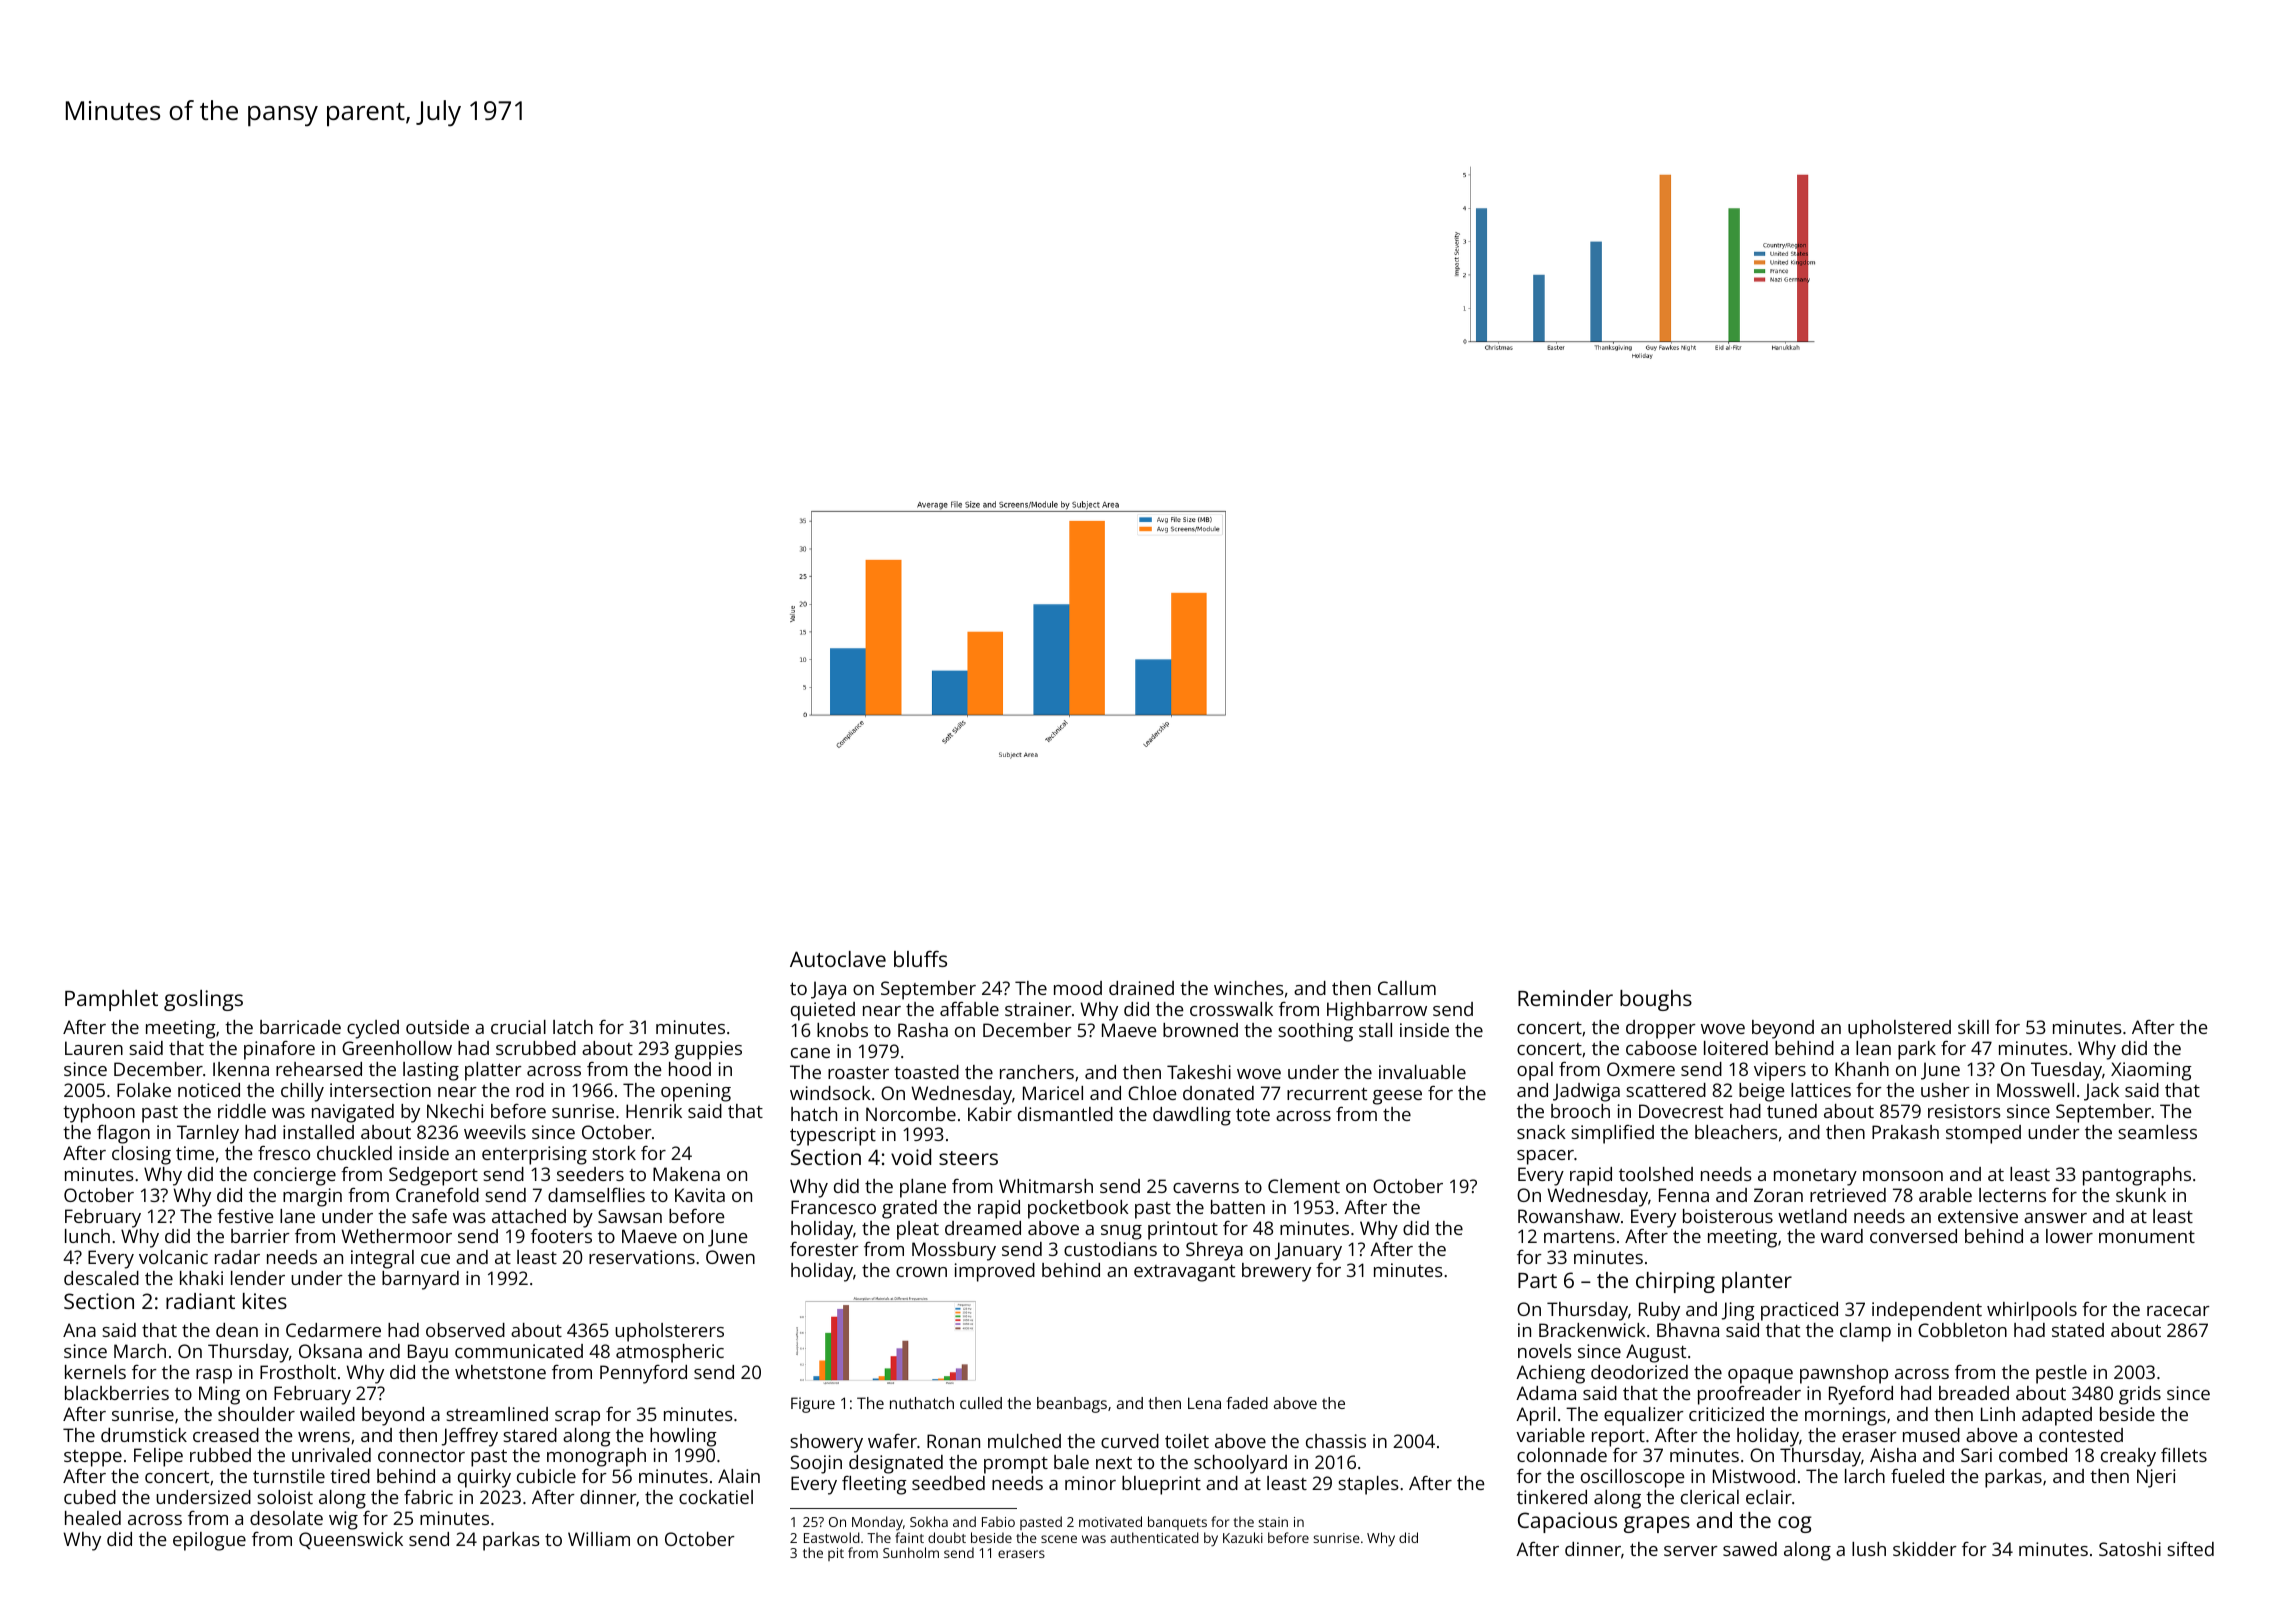 The height and width of the page is (1614, 2282). What do you see at coordinates (1656, 1000) in the page?
I see `boughs` at bounding box center [1656, 1000].
